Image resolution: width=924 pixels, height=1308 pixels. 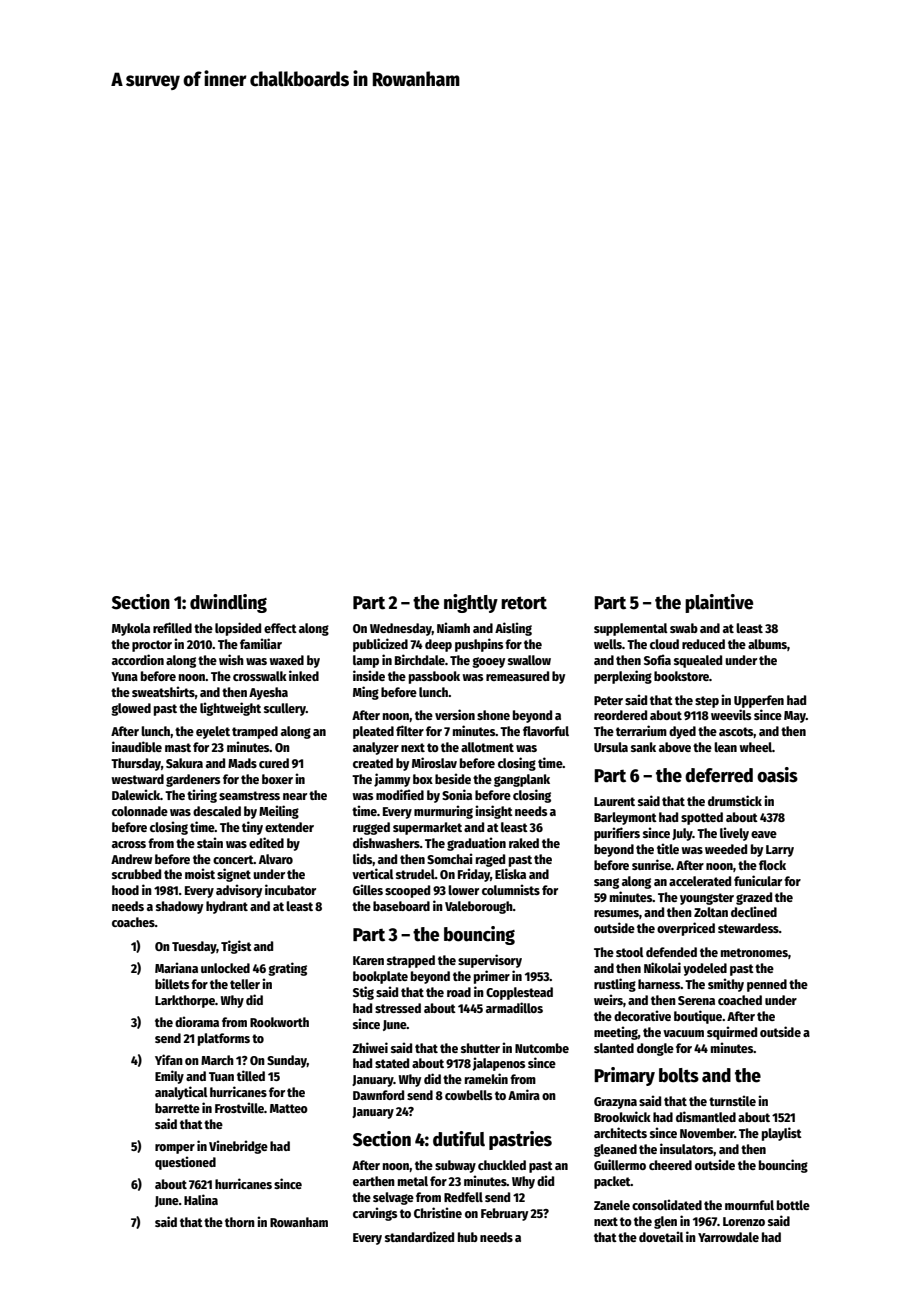 What do you see at coordinates (228, 603) in the screenshot?
I see `dwindling` at bounding box center [228, 603].
